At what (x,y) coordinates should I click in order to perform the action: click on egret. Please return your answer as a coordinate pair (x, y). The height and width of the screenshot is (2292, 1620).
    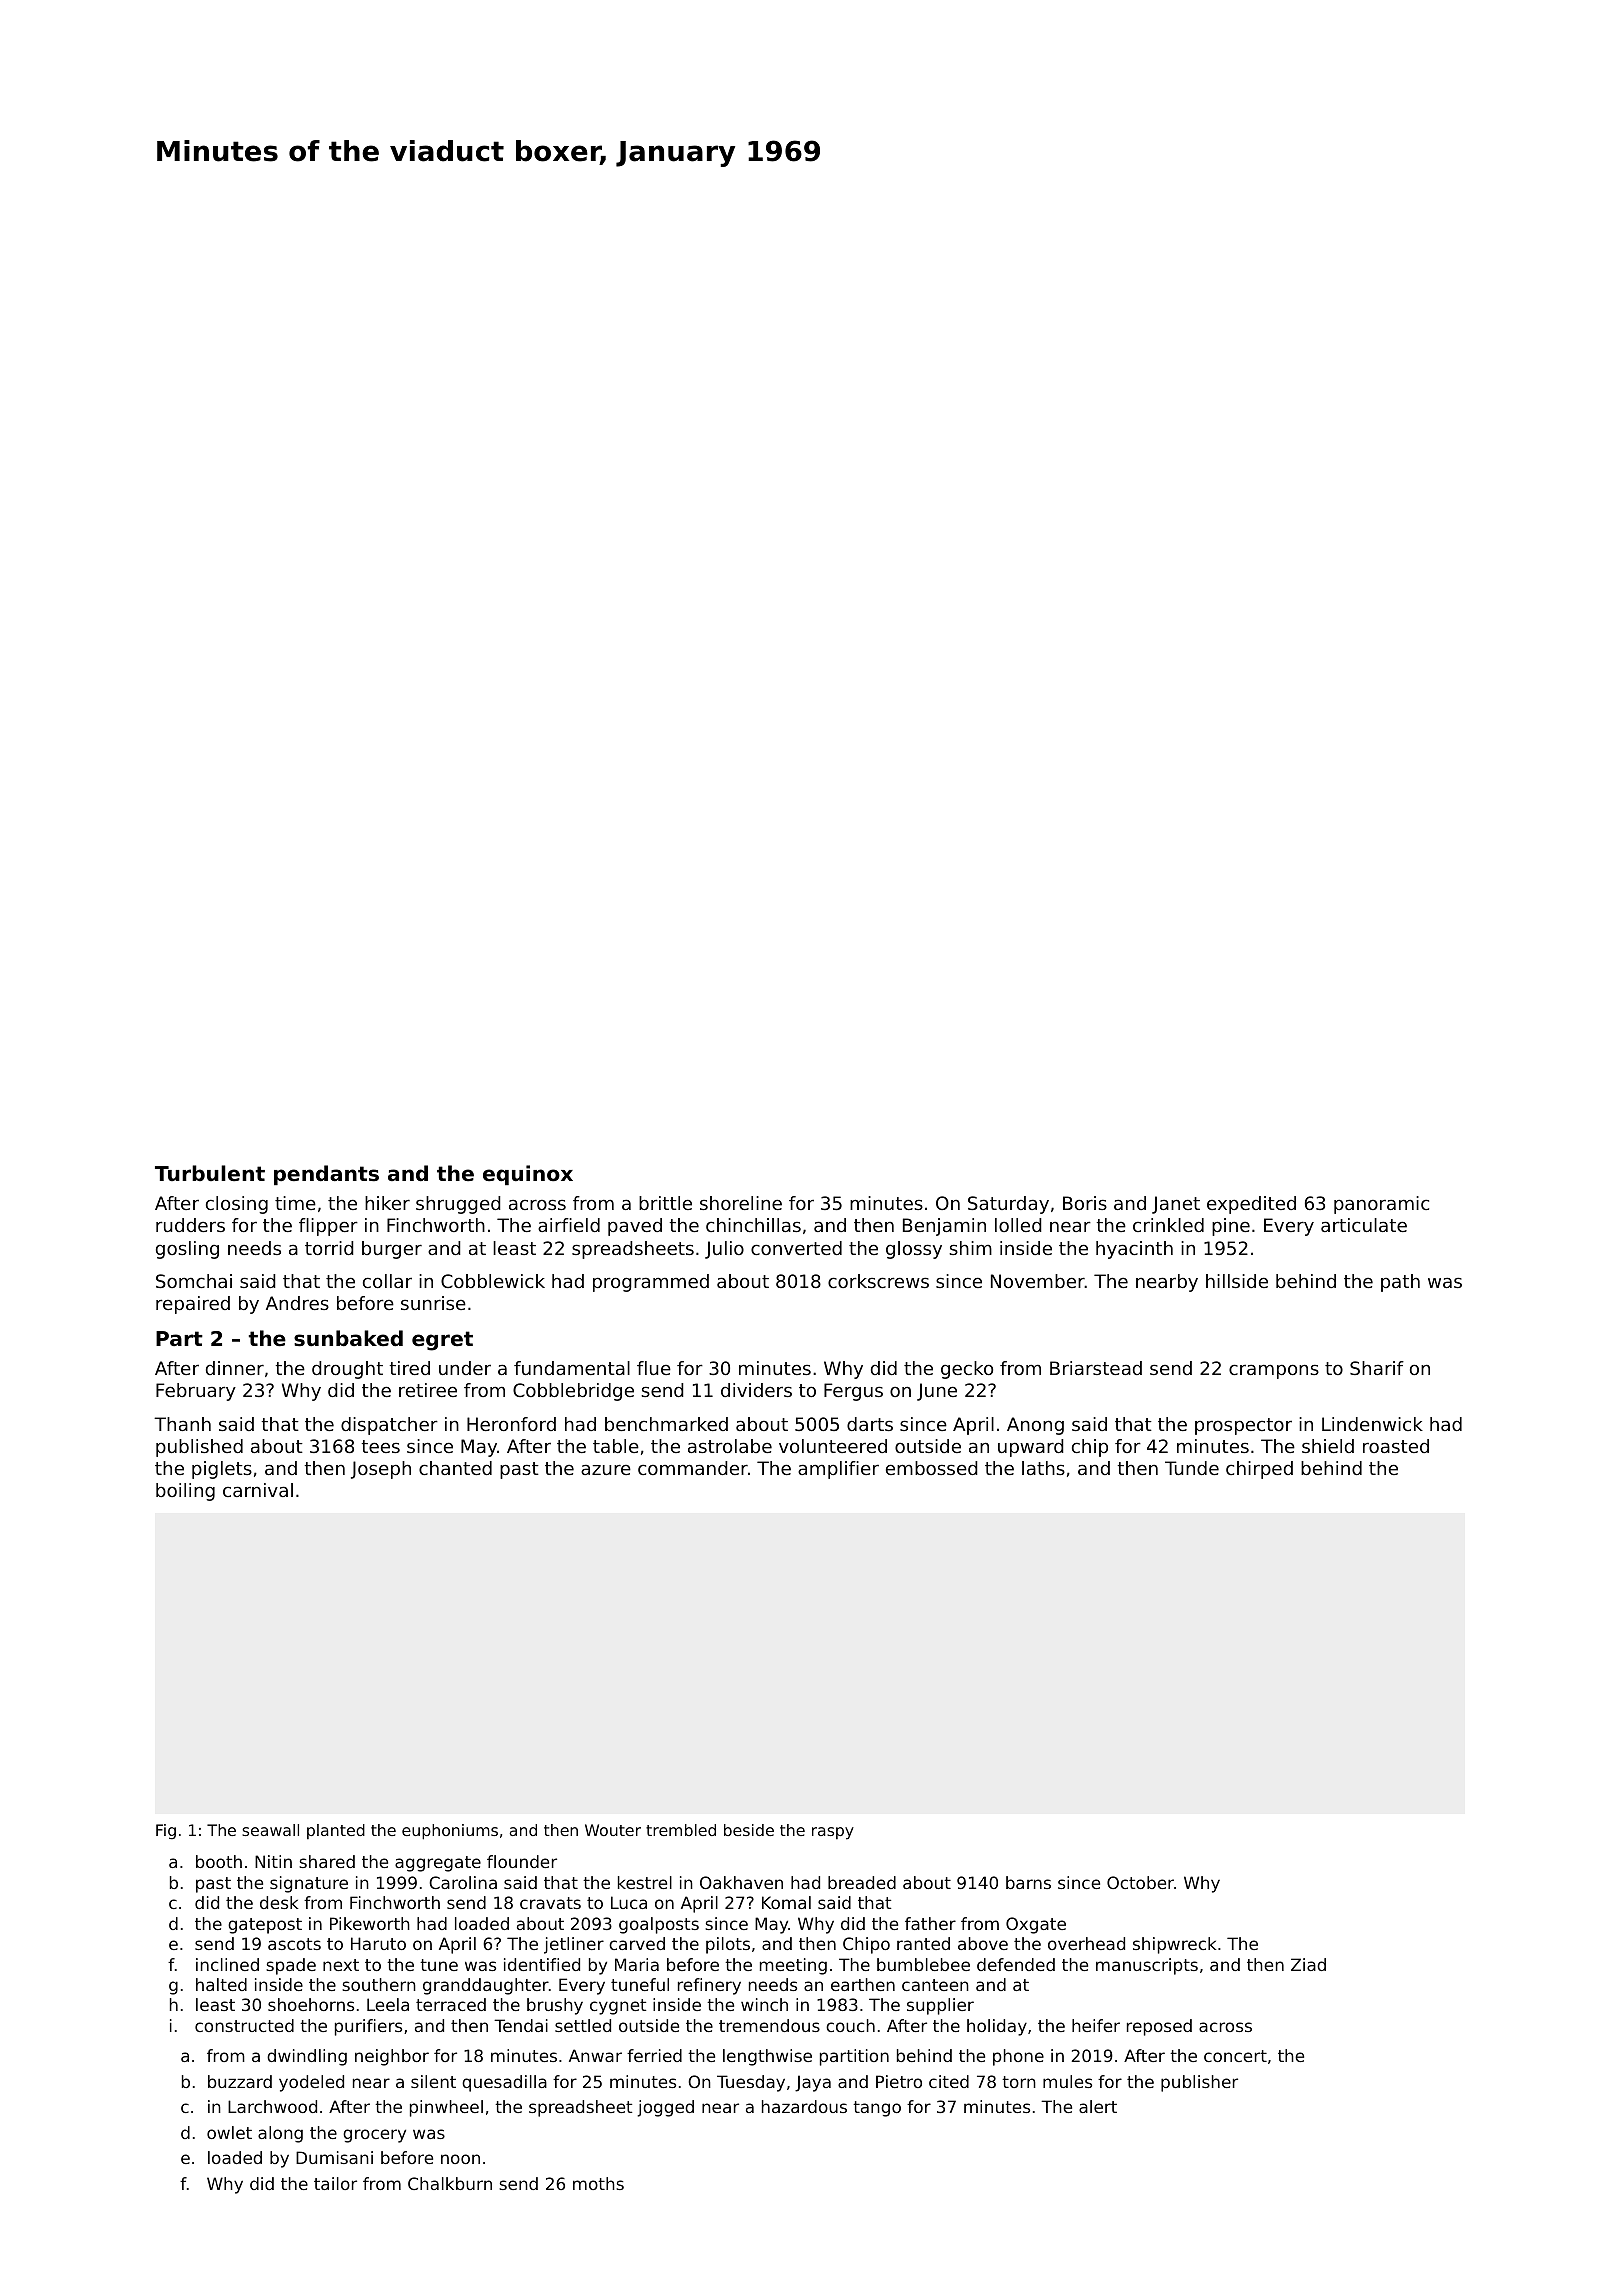
    Looking at the image, I should click on (442, 1341).
